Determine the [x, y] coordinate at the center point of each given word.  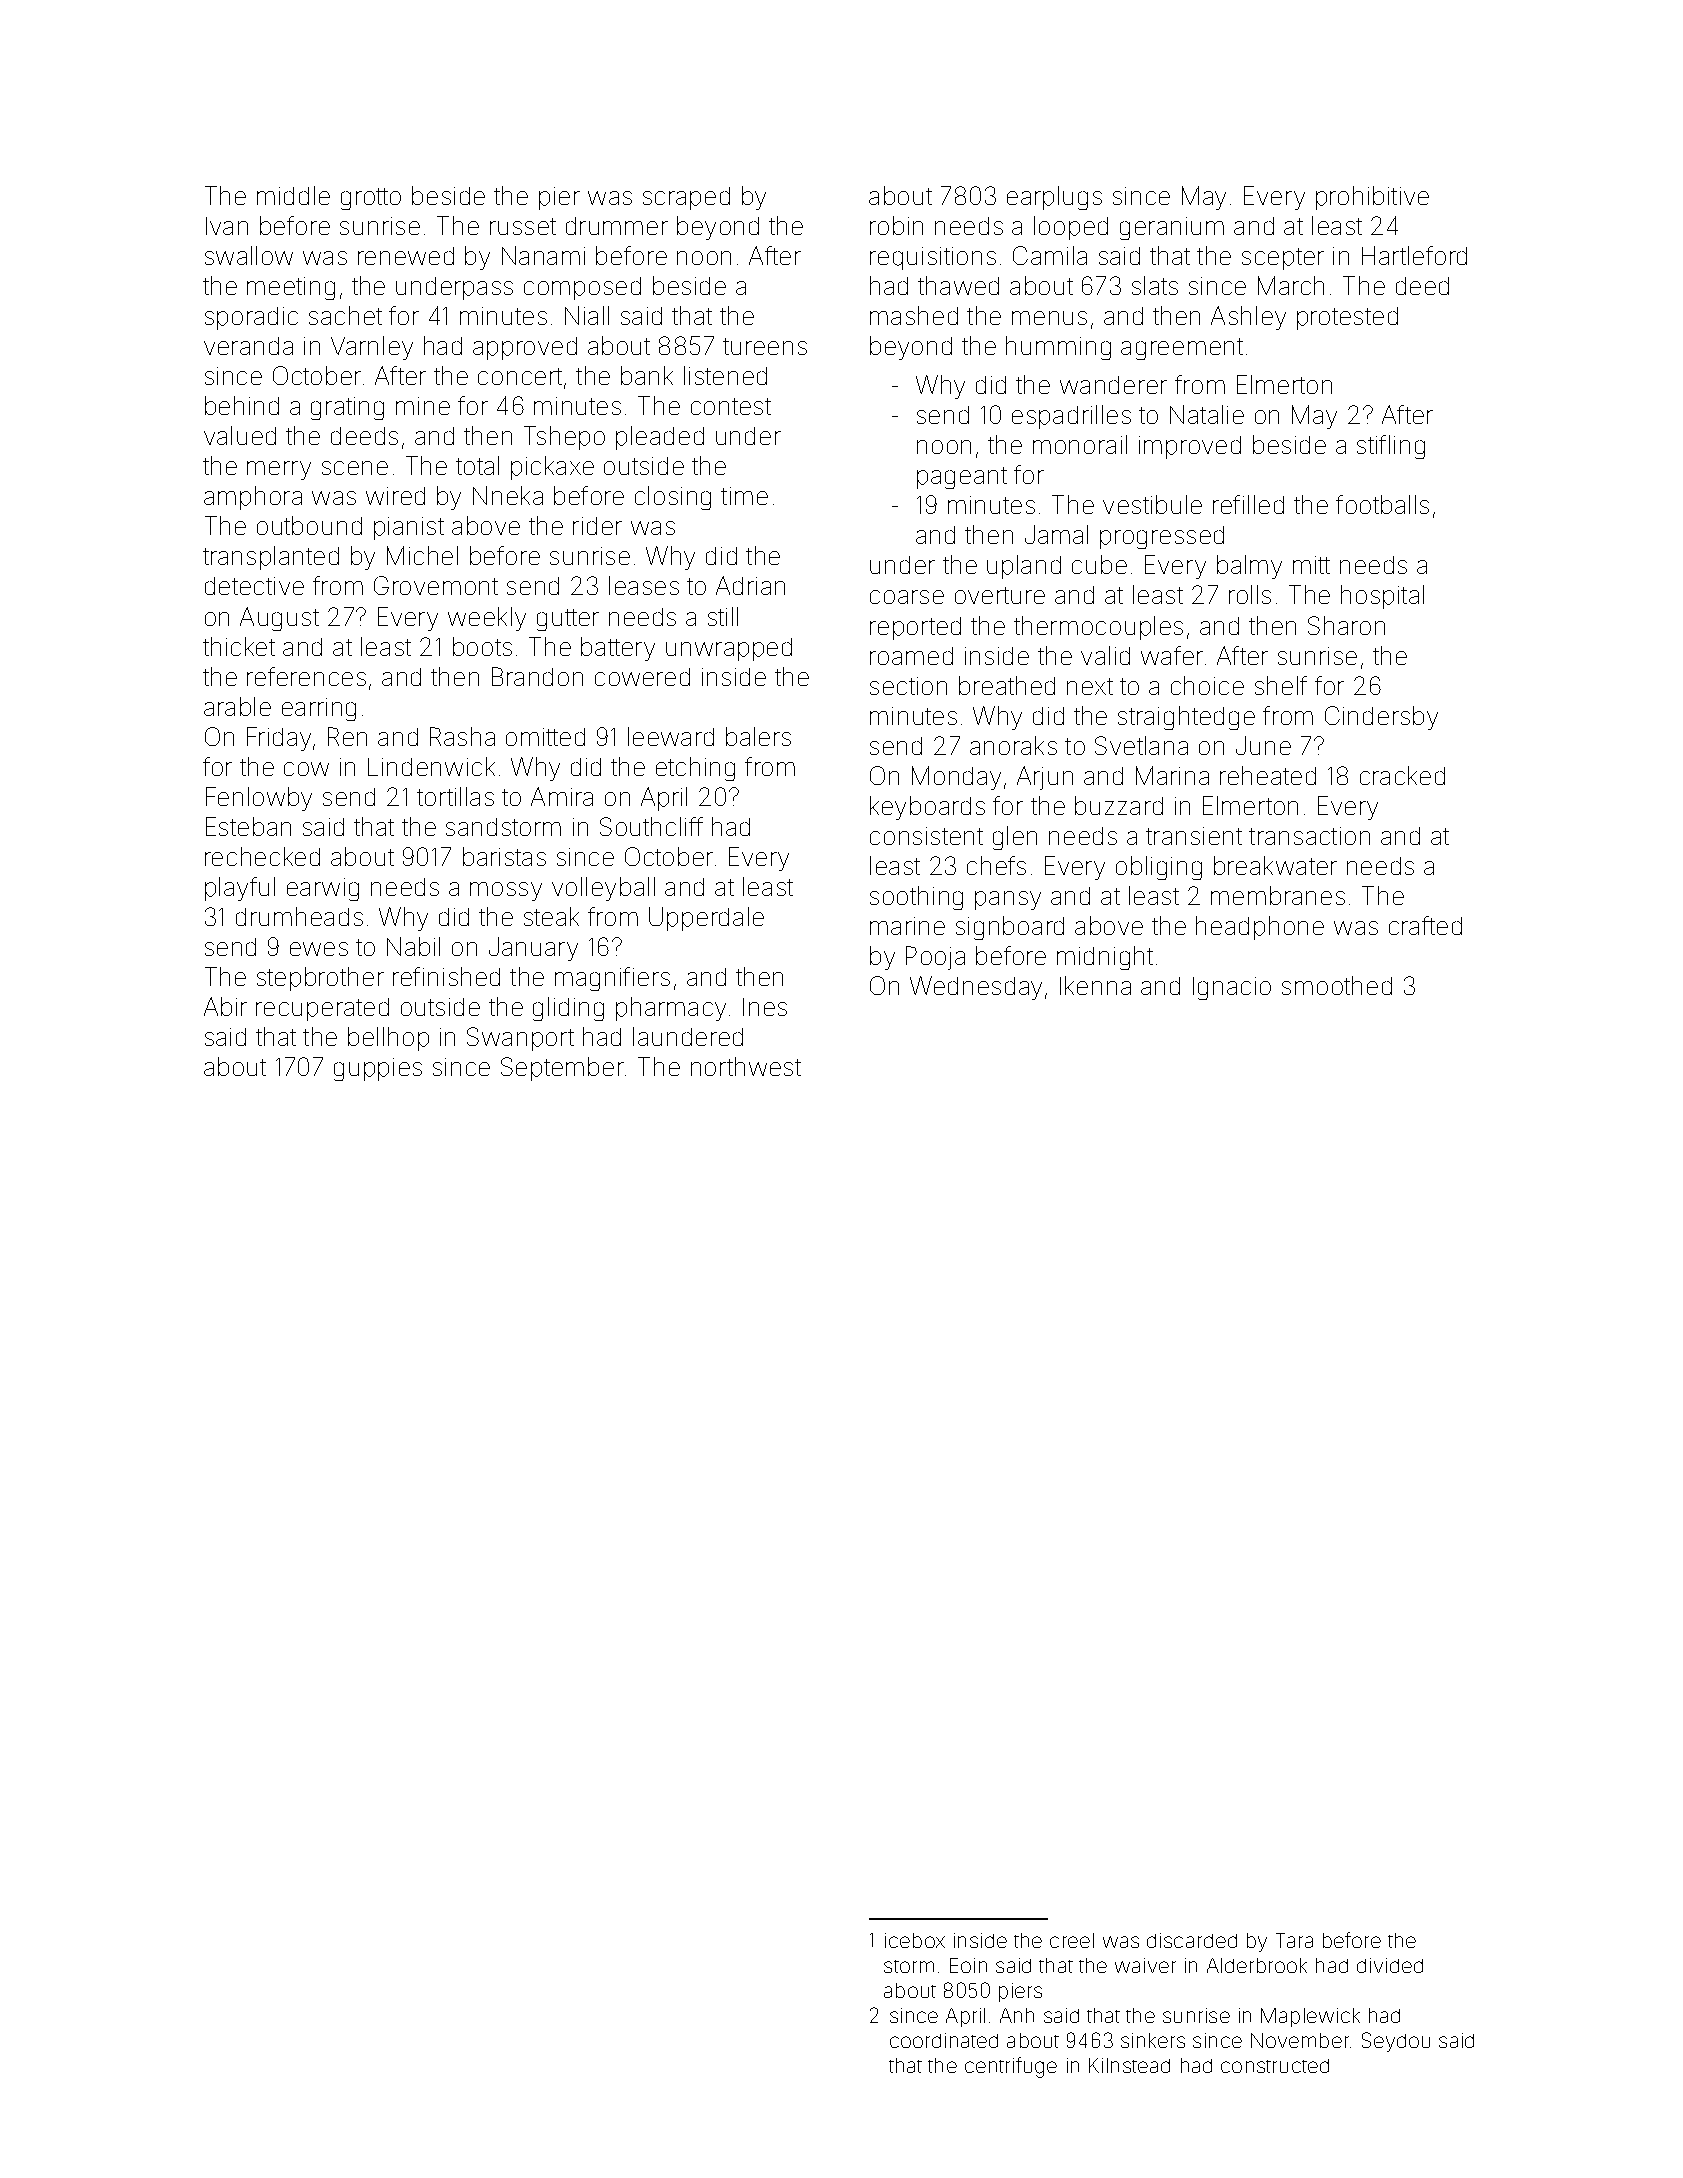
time [744, 496]
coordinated [944, 2040]
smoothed [1337, 985]
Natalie [1207, 414]
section [908, 686]
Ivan [227, 226]
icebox [915, 1940]
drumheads [299, 916]
